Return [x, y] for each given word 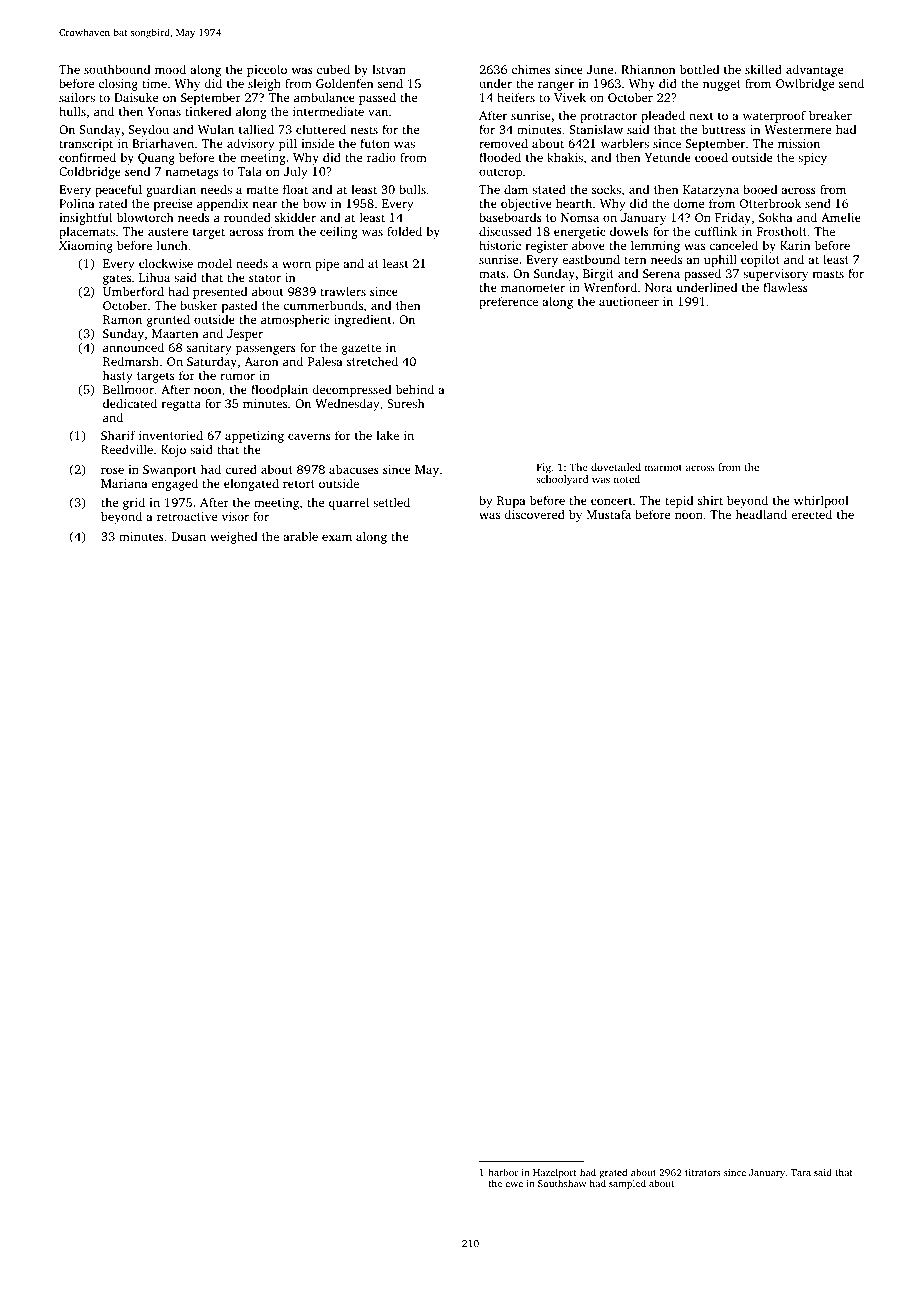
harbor [503, 1172]
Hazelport [555, 1173]
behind [415, 389]
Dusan [189, 536]
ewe [514, 1184]
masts [828, 274]
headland [761, 514]
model [214, 263]
